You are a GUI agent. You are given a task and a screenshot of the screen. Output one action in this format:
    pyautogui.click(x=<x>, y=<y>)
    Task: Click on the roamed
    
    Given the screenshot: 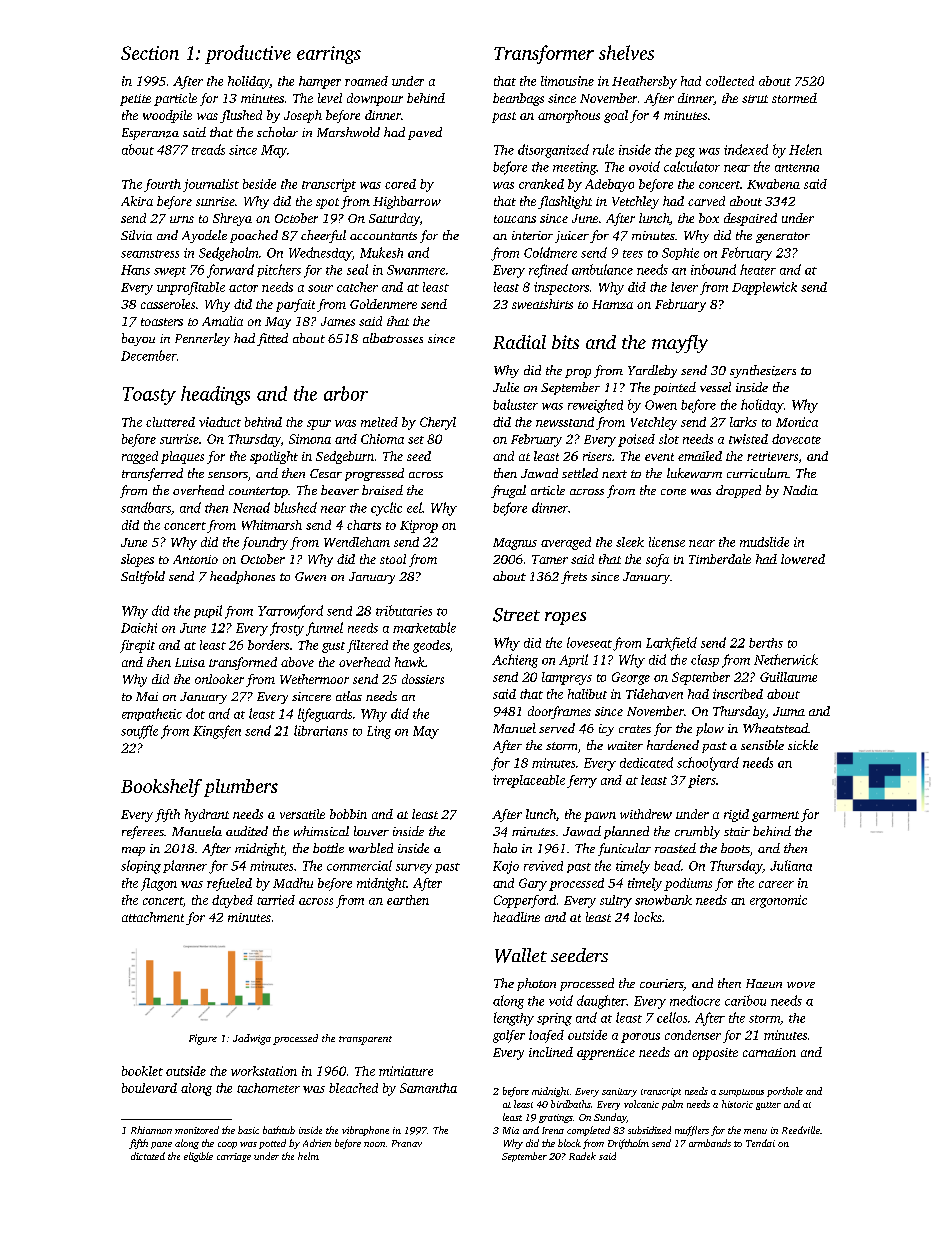 What is the action you would take?
    pyautogui.click(x=366, y=81)
